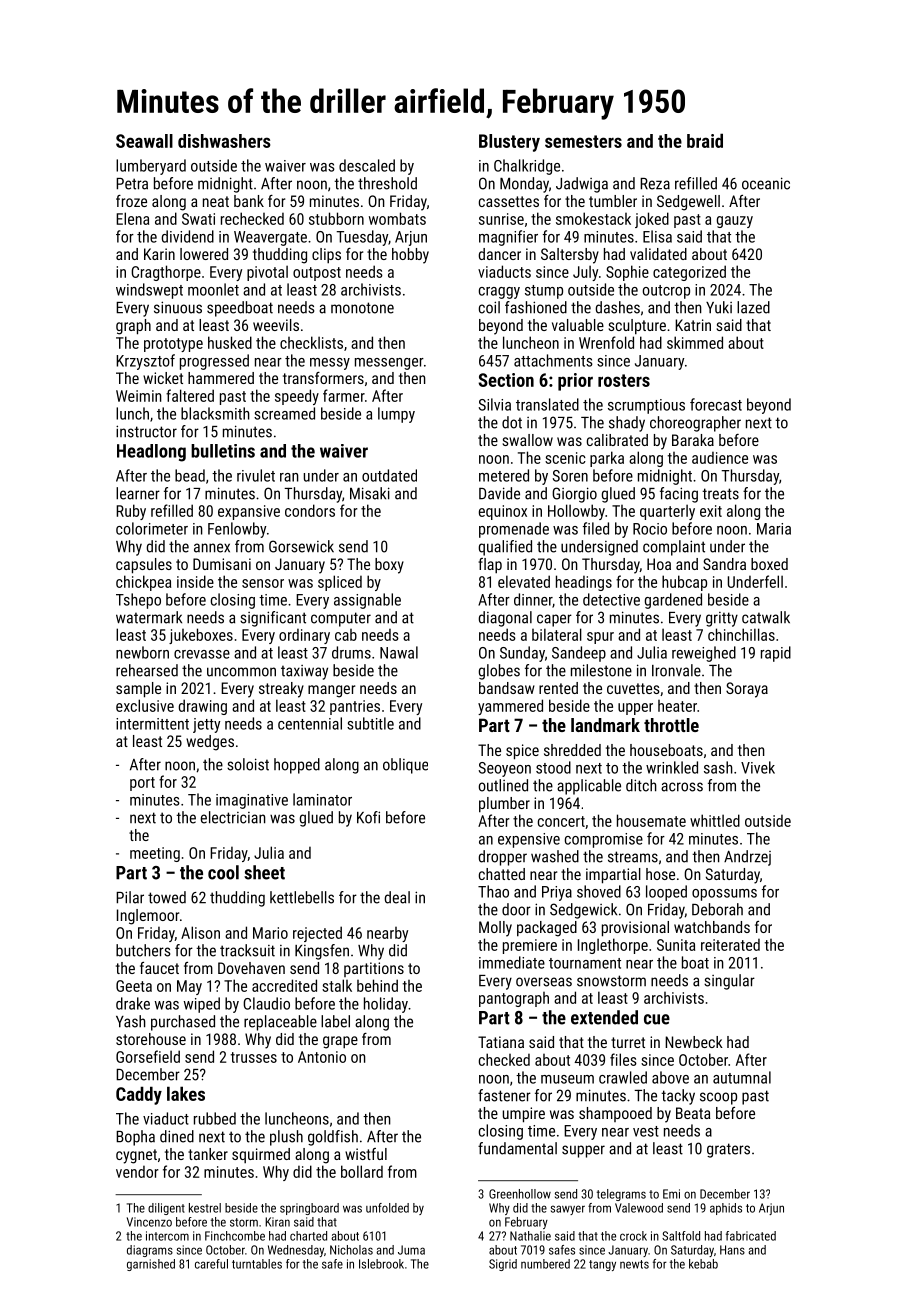 This screenshot has height=1316, width=908. I want to click on Kingsfen, so click(322, 952).
